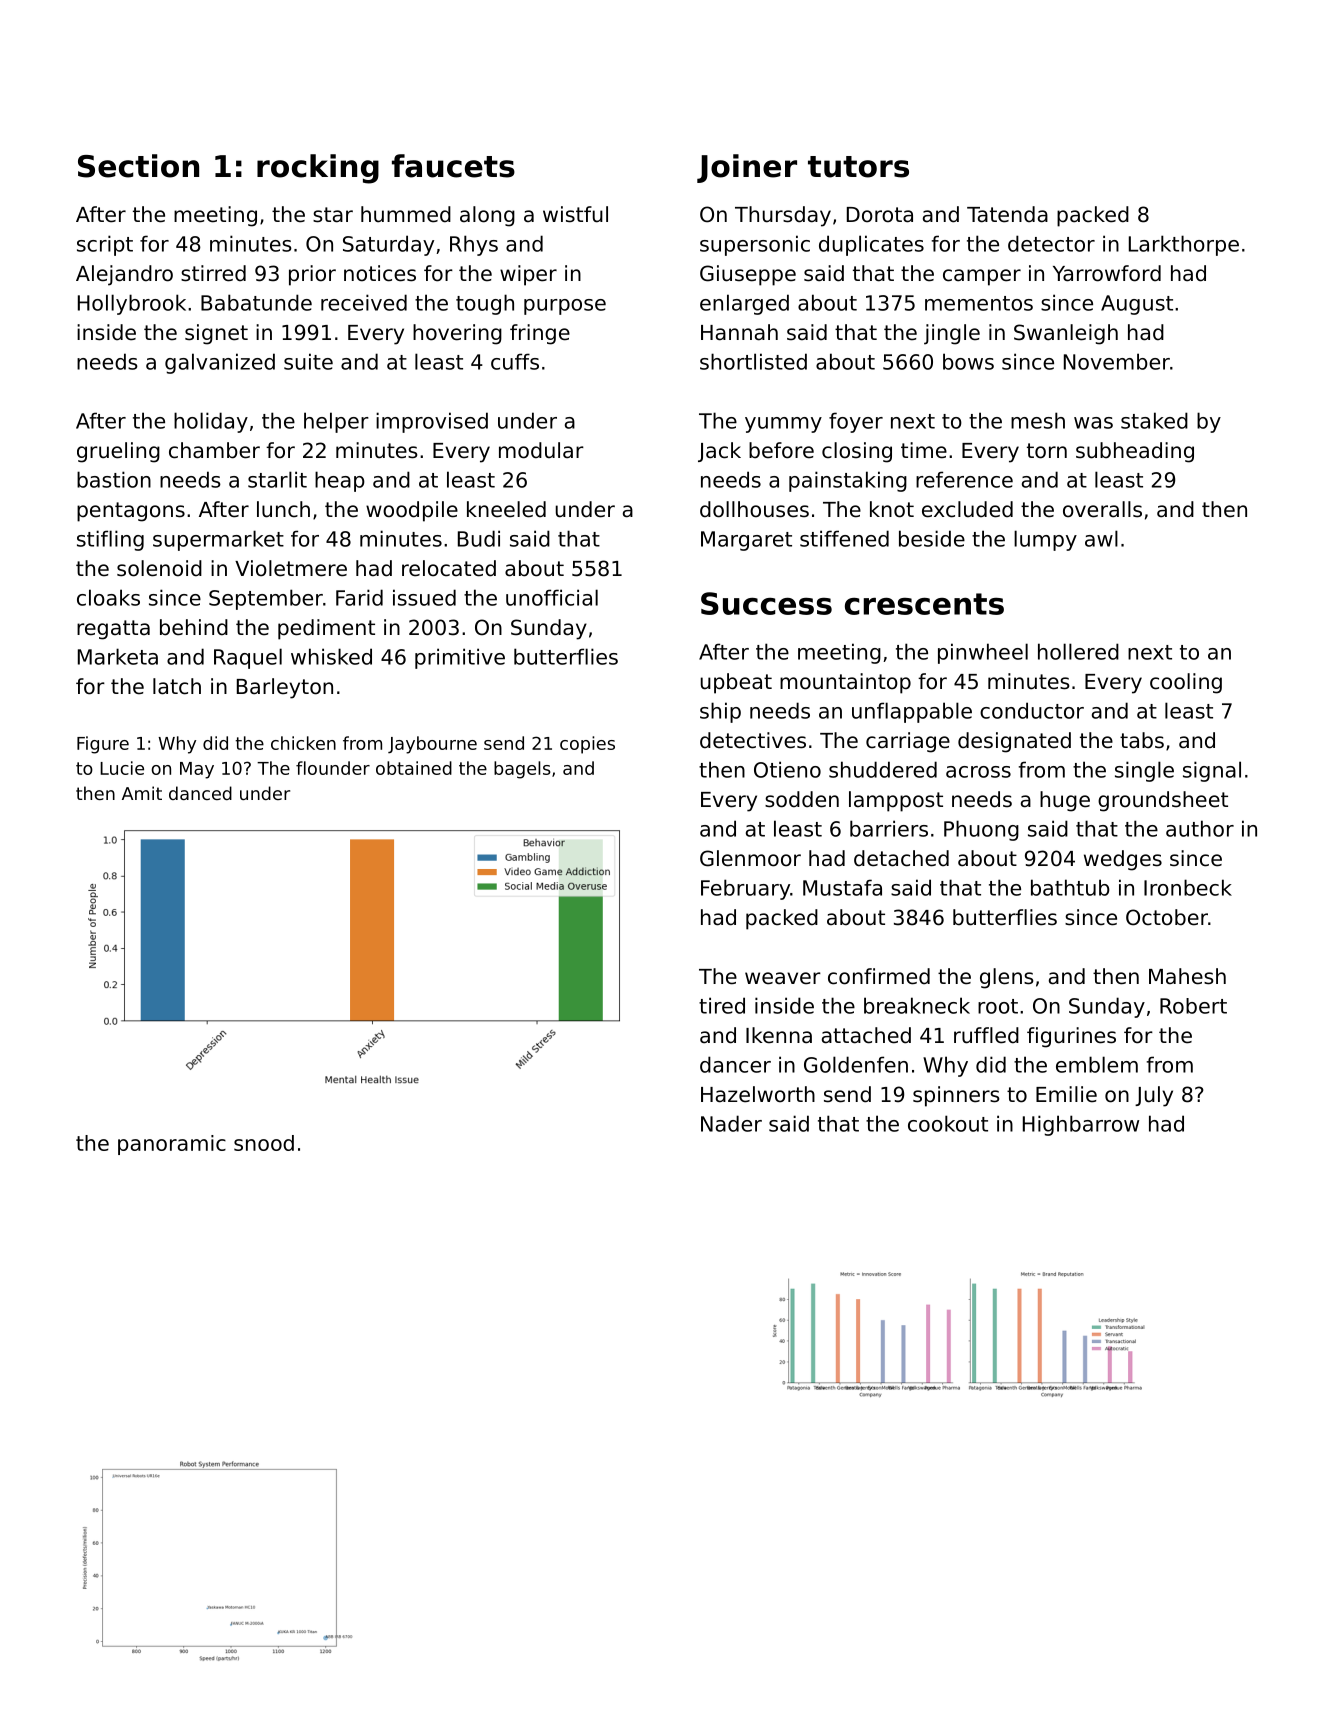 Image resolution: width=1338 pixels, height=1732 pixels. What do you see at coordinates (1045, 540) in the image?
I see `lumpy` at bounding box center [1045, 540].
